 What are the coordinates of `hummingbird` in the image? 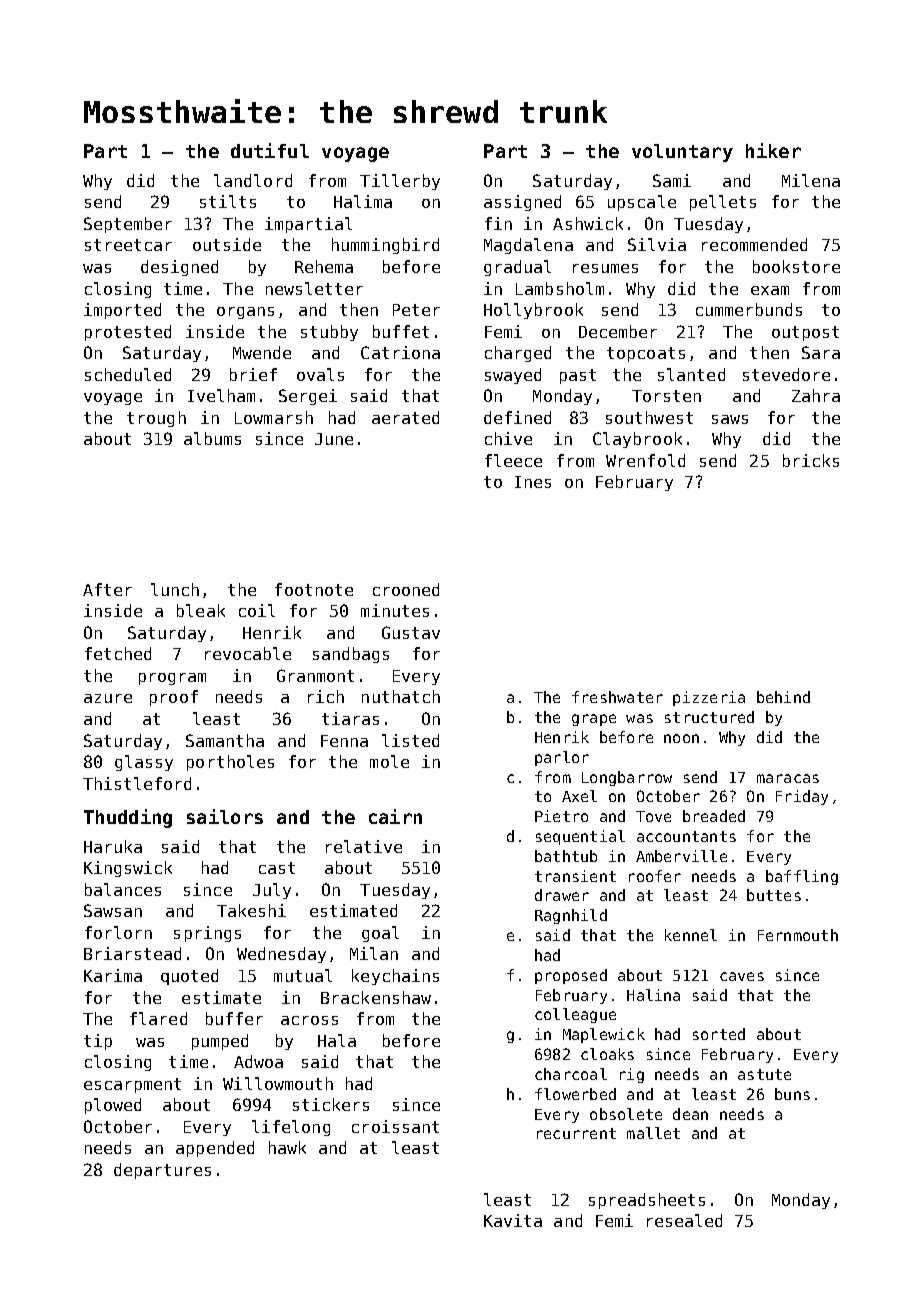 It's located at (385, 246).
